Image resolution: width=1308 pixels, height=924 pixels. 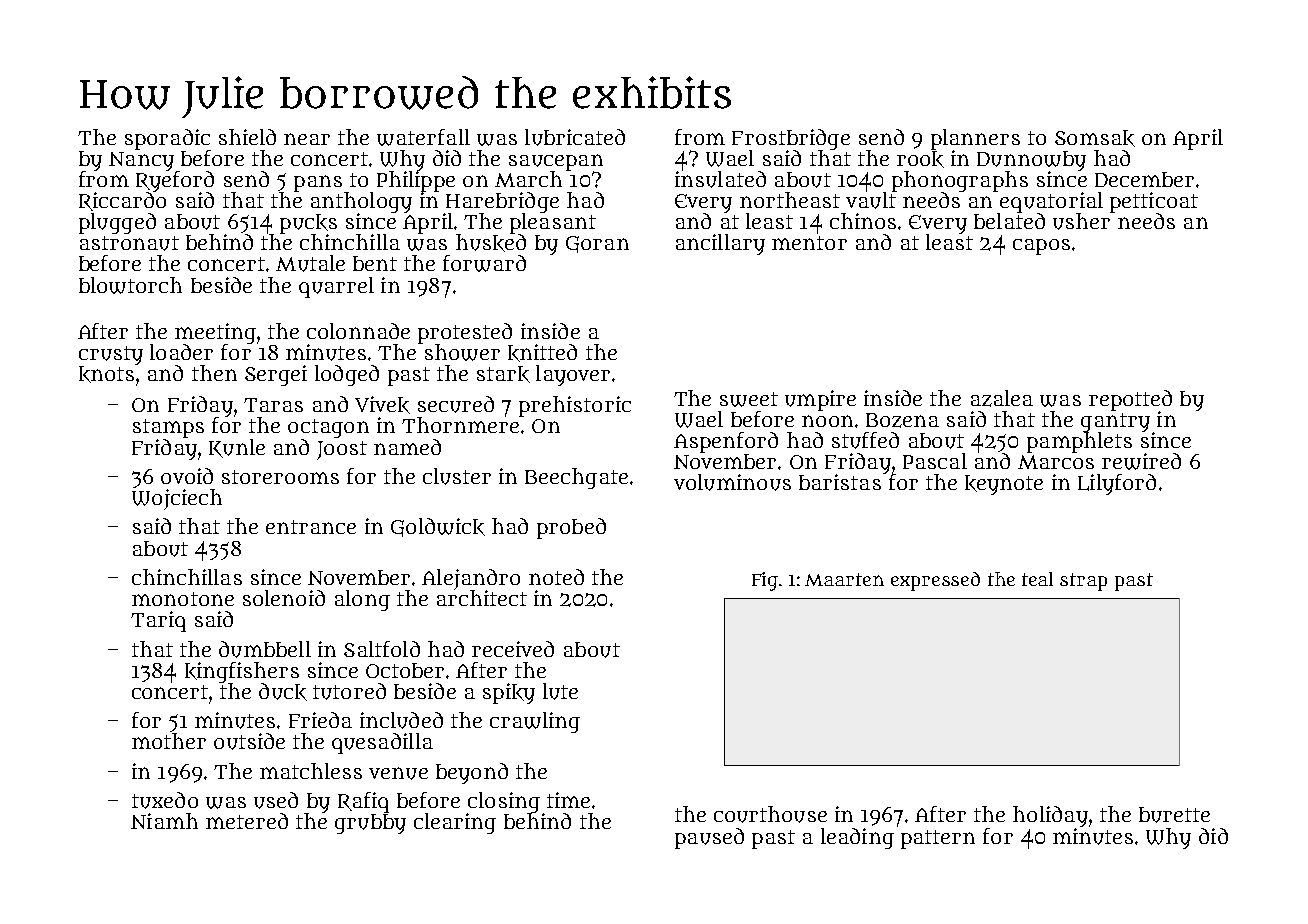 What do you see at coordinates (791, 139) in the screenshot?
I see `Frostbridge` at bounding box center [791, 139].
